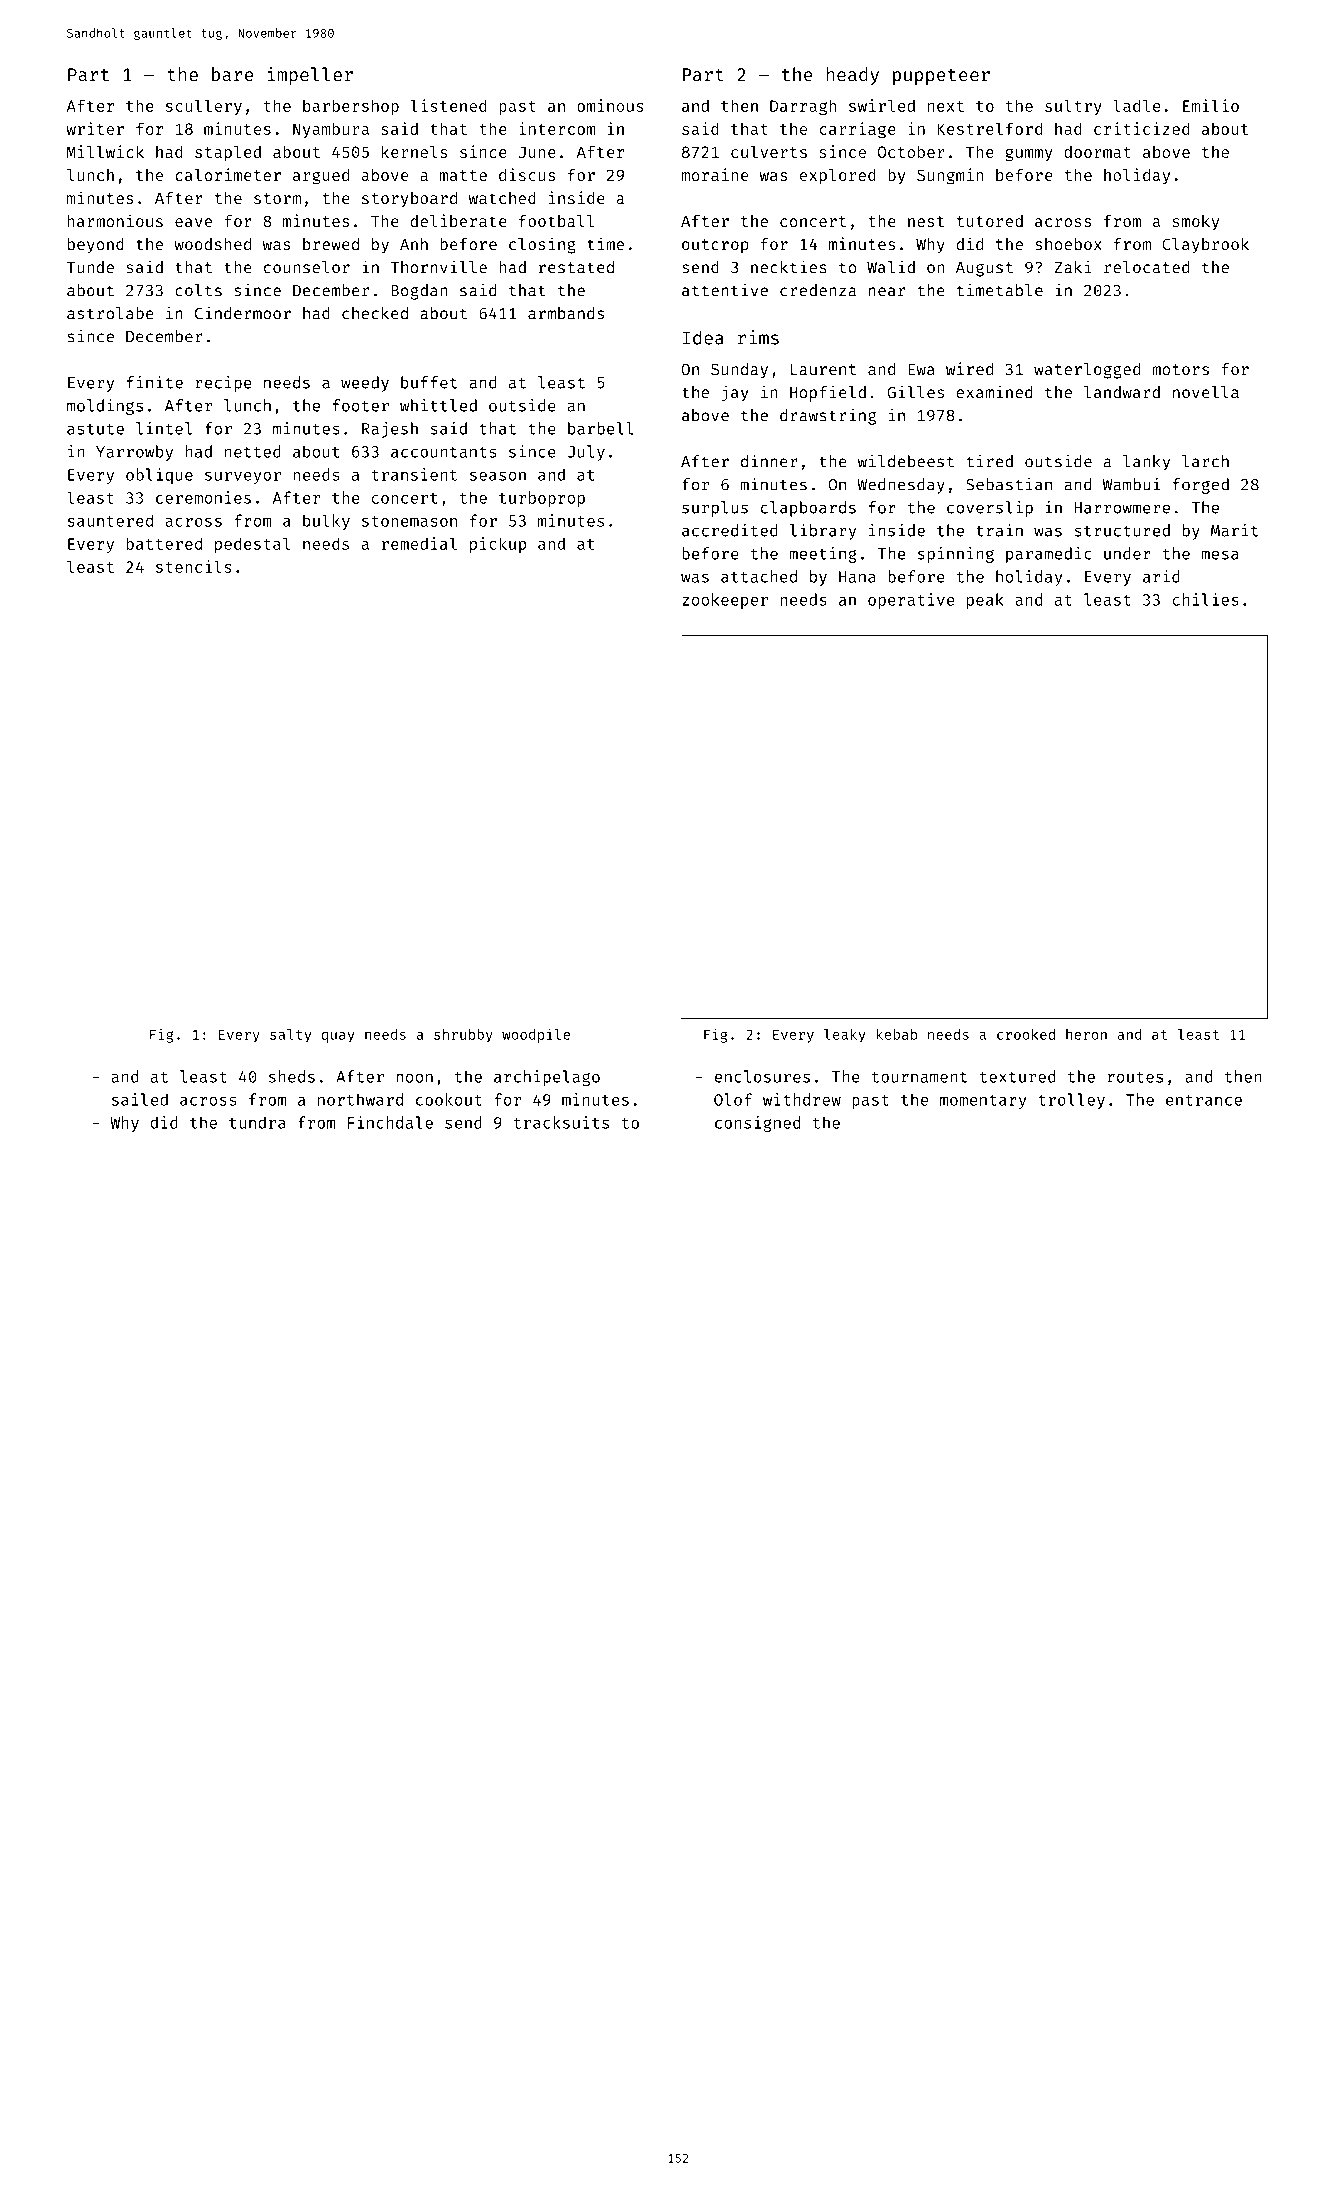  Describe the element at coordinates (257, 1122) in the image. I see `tundra` at that location.
